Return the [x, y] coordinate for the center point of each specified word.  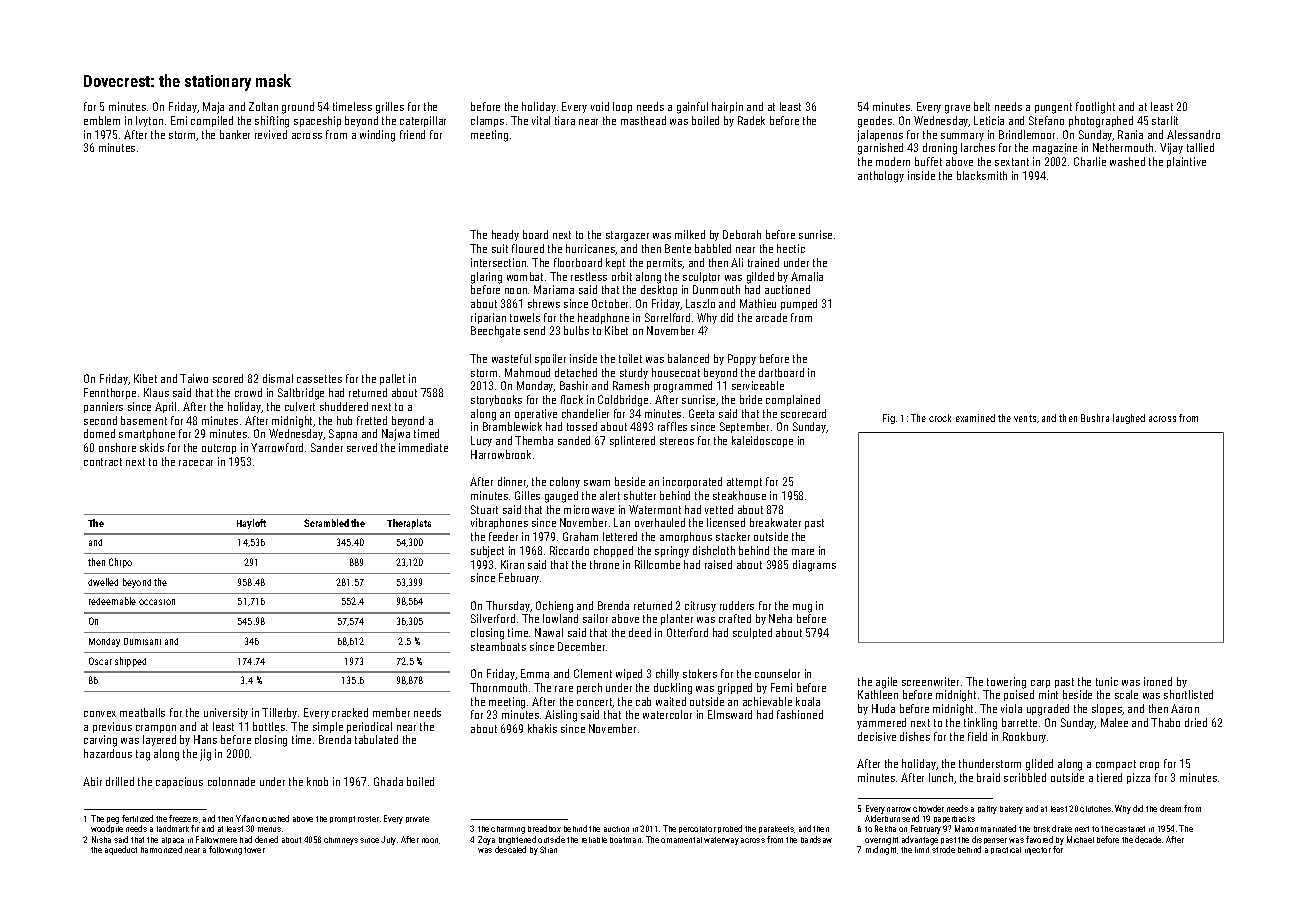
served [362, 447]
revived [271, 134]
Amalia [807, 276]
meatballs [142, 712]
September [744, 427]
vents [1025, 418]
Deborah [742, 234]
